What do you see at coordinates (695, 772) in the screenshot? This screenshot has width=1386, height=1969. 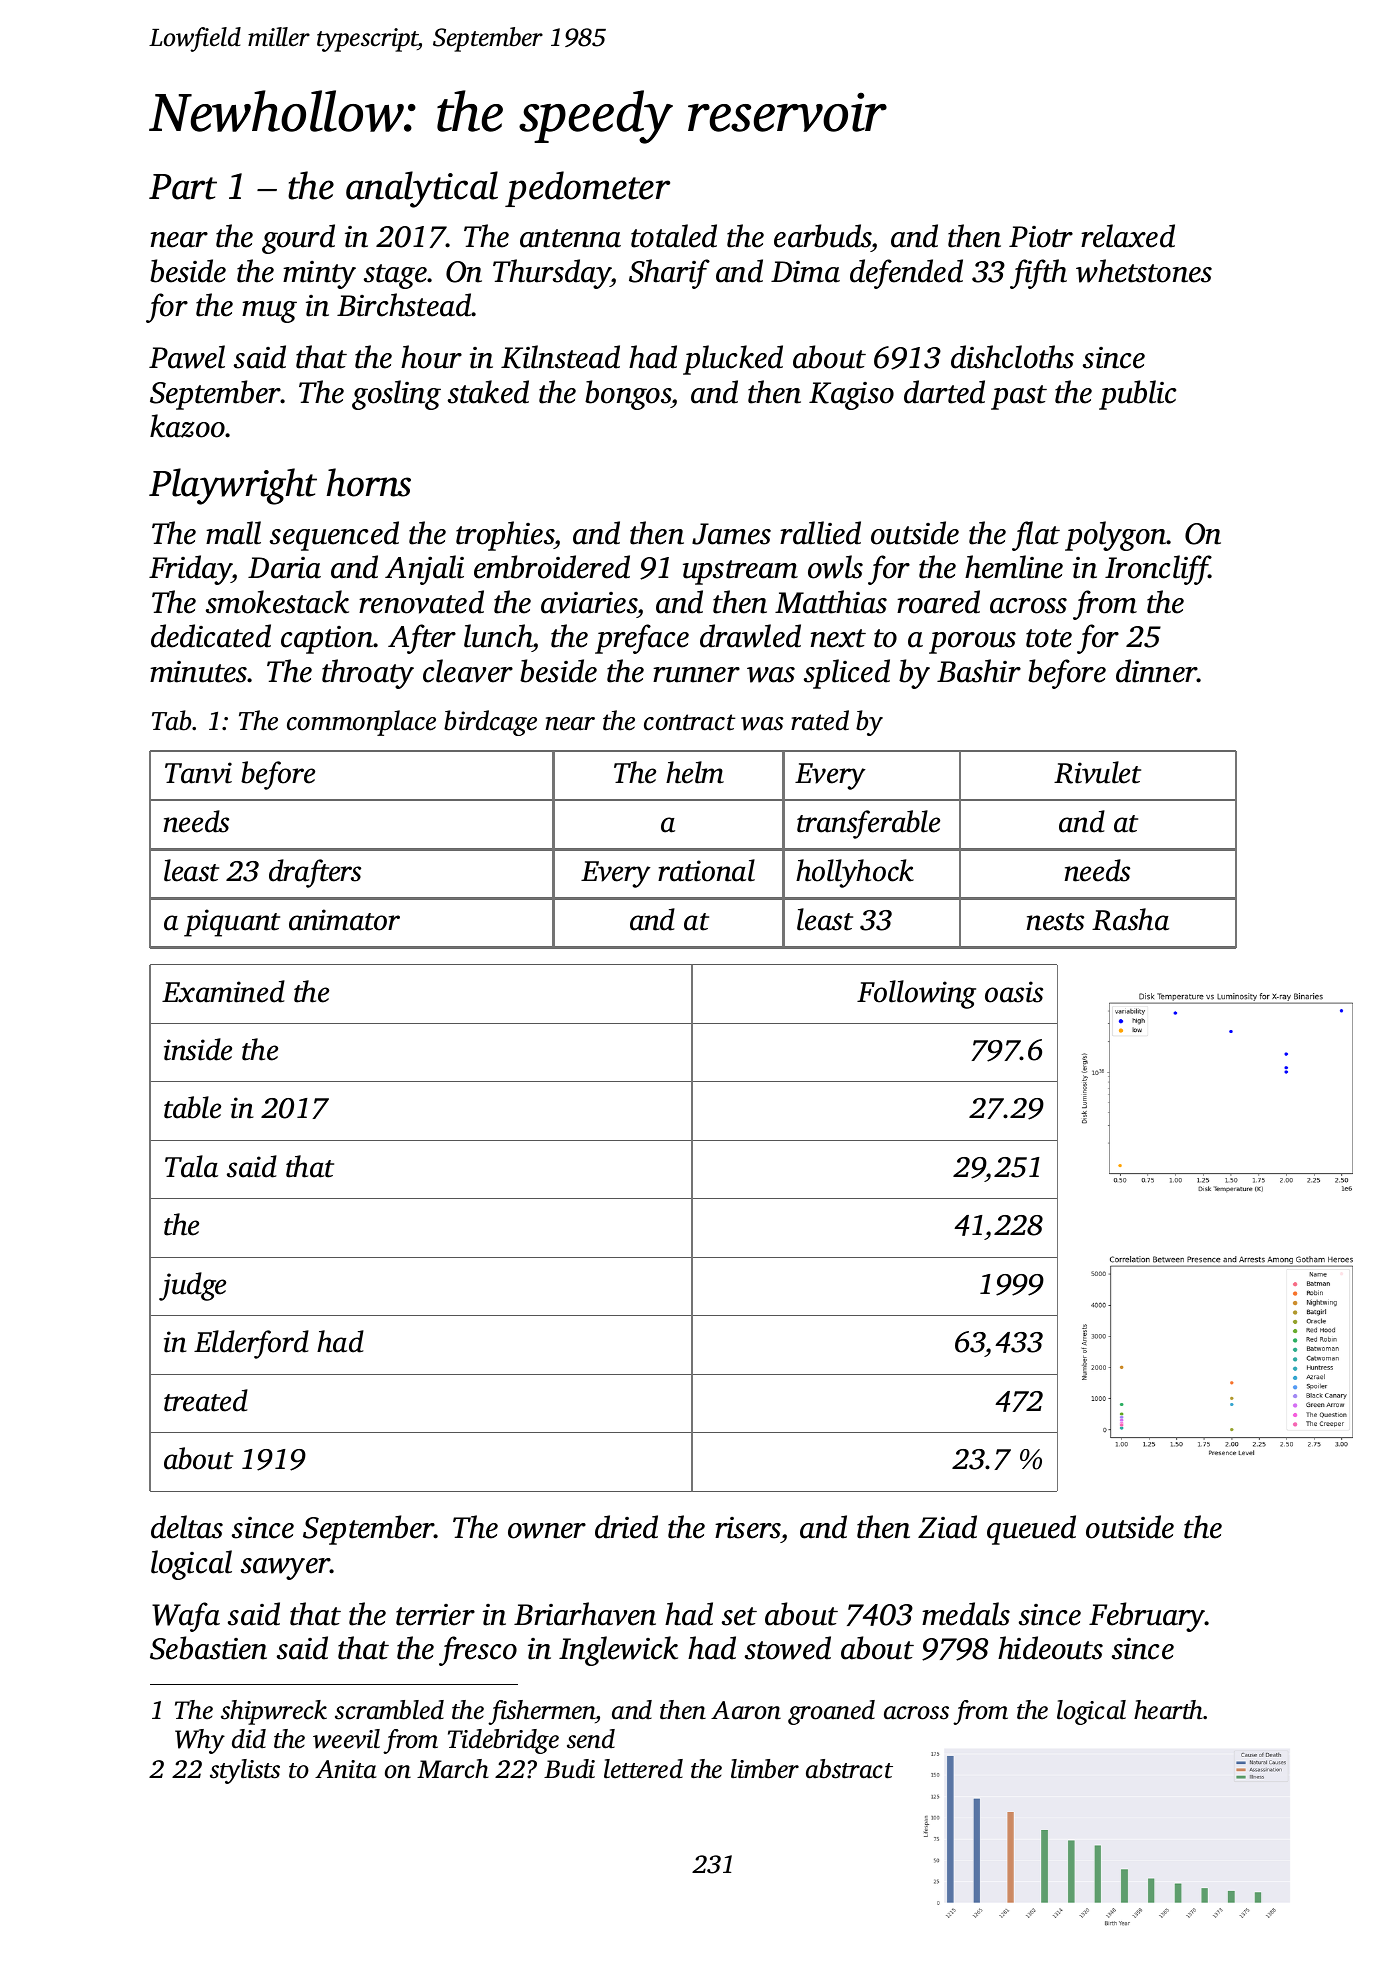 I see `helm` at bounding box center [695, 772].
